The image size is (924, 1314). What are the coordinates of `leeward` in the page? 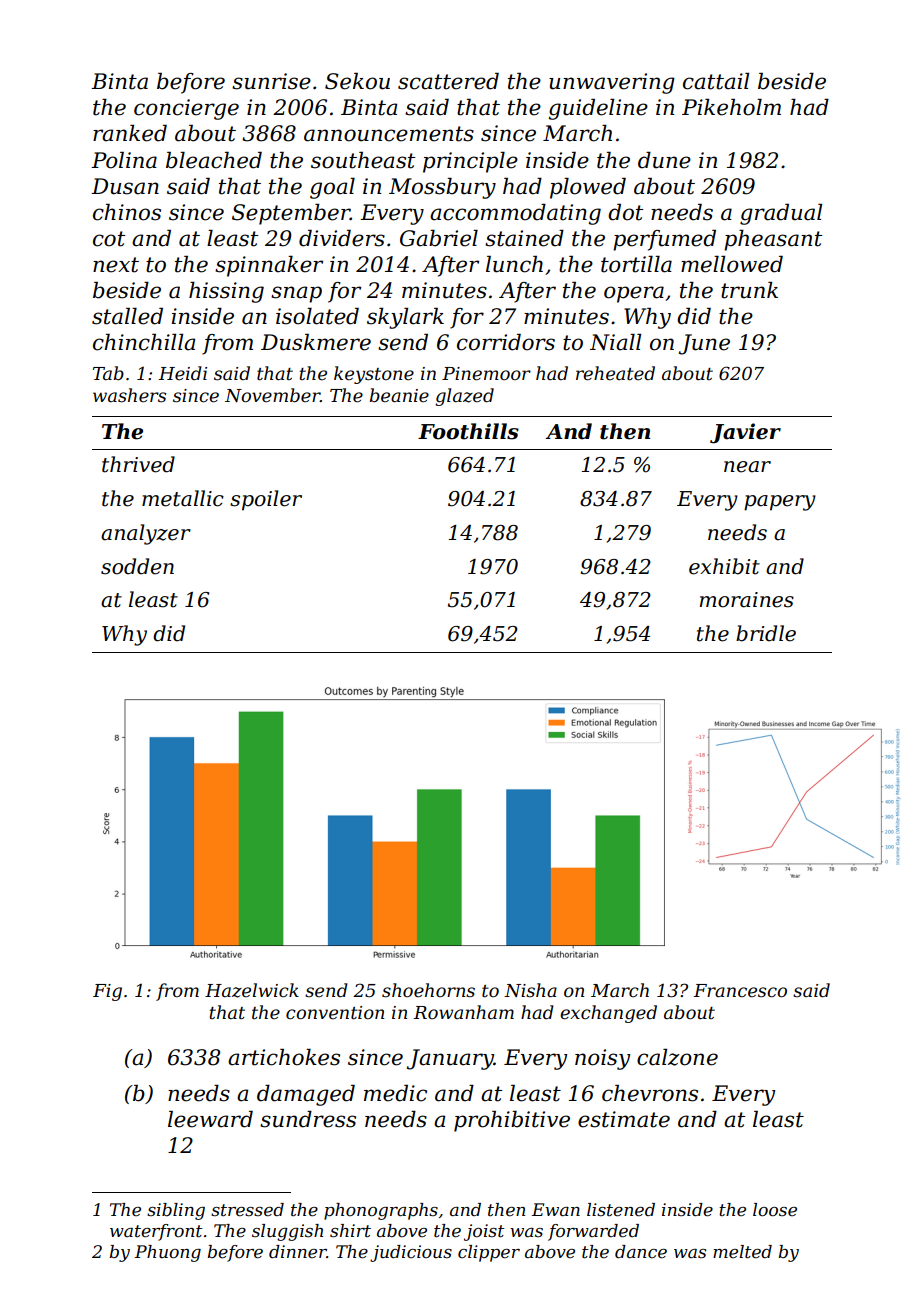 It's located at (210, 1119).
